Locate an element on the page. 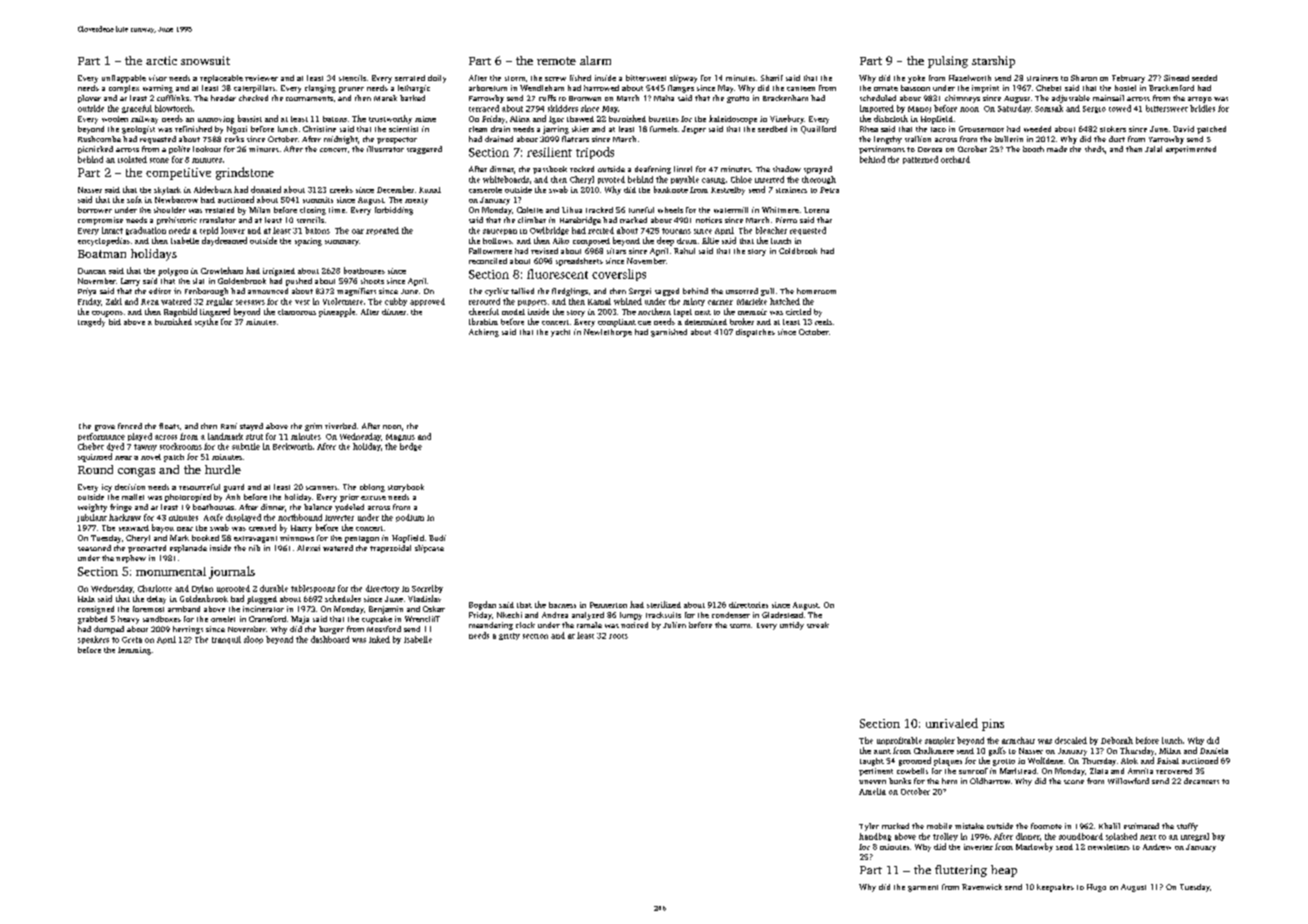  reels is located at coordinates (823, 322).
